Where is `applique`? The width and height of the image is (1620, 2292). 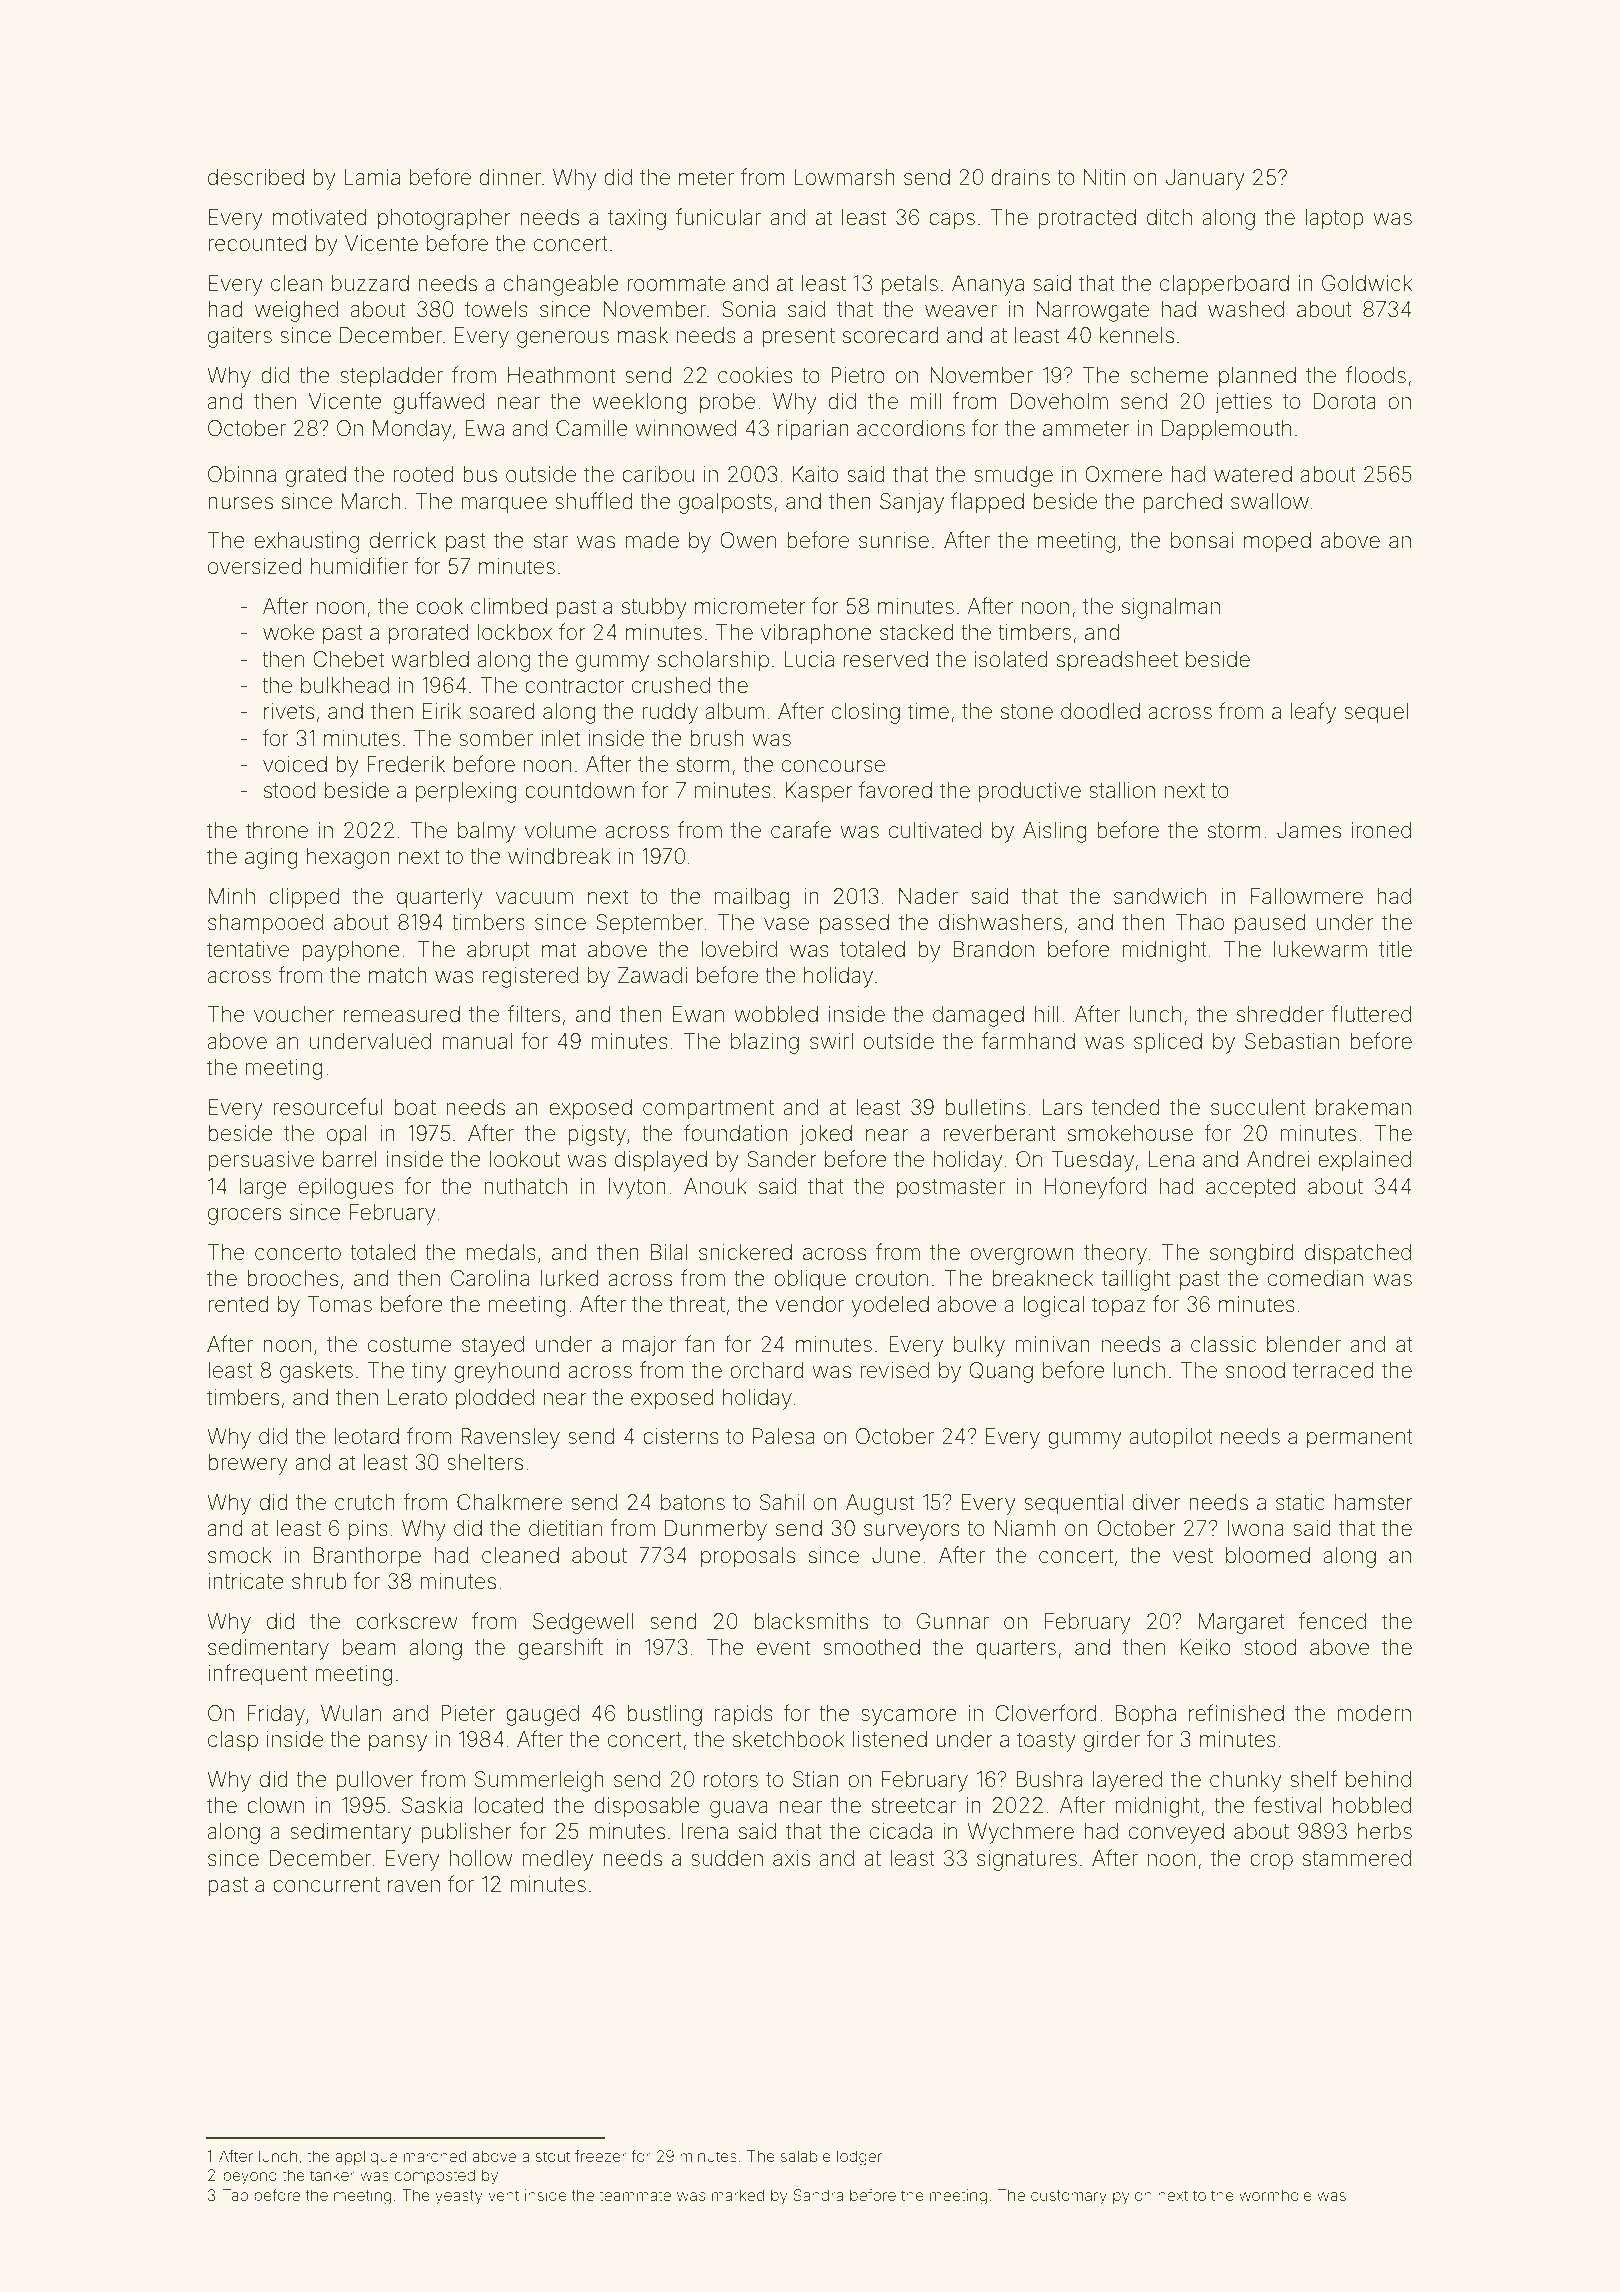 applique is located at coordinates (366, 2157).
